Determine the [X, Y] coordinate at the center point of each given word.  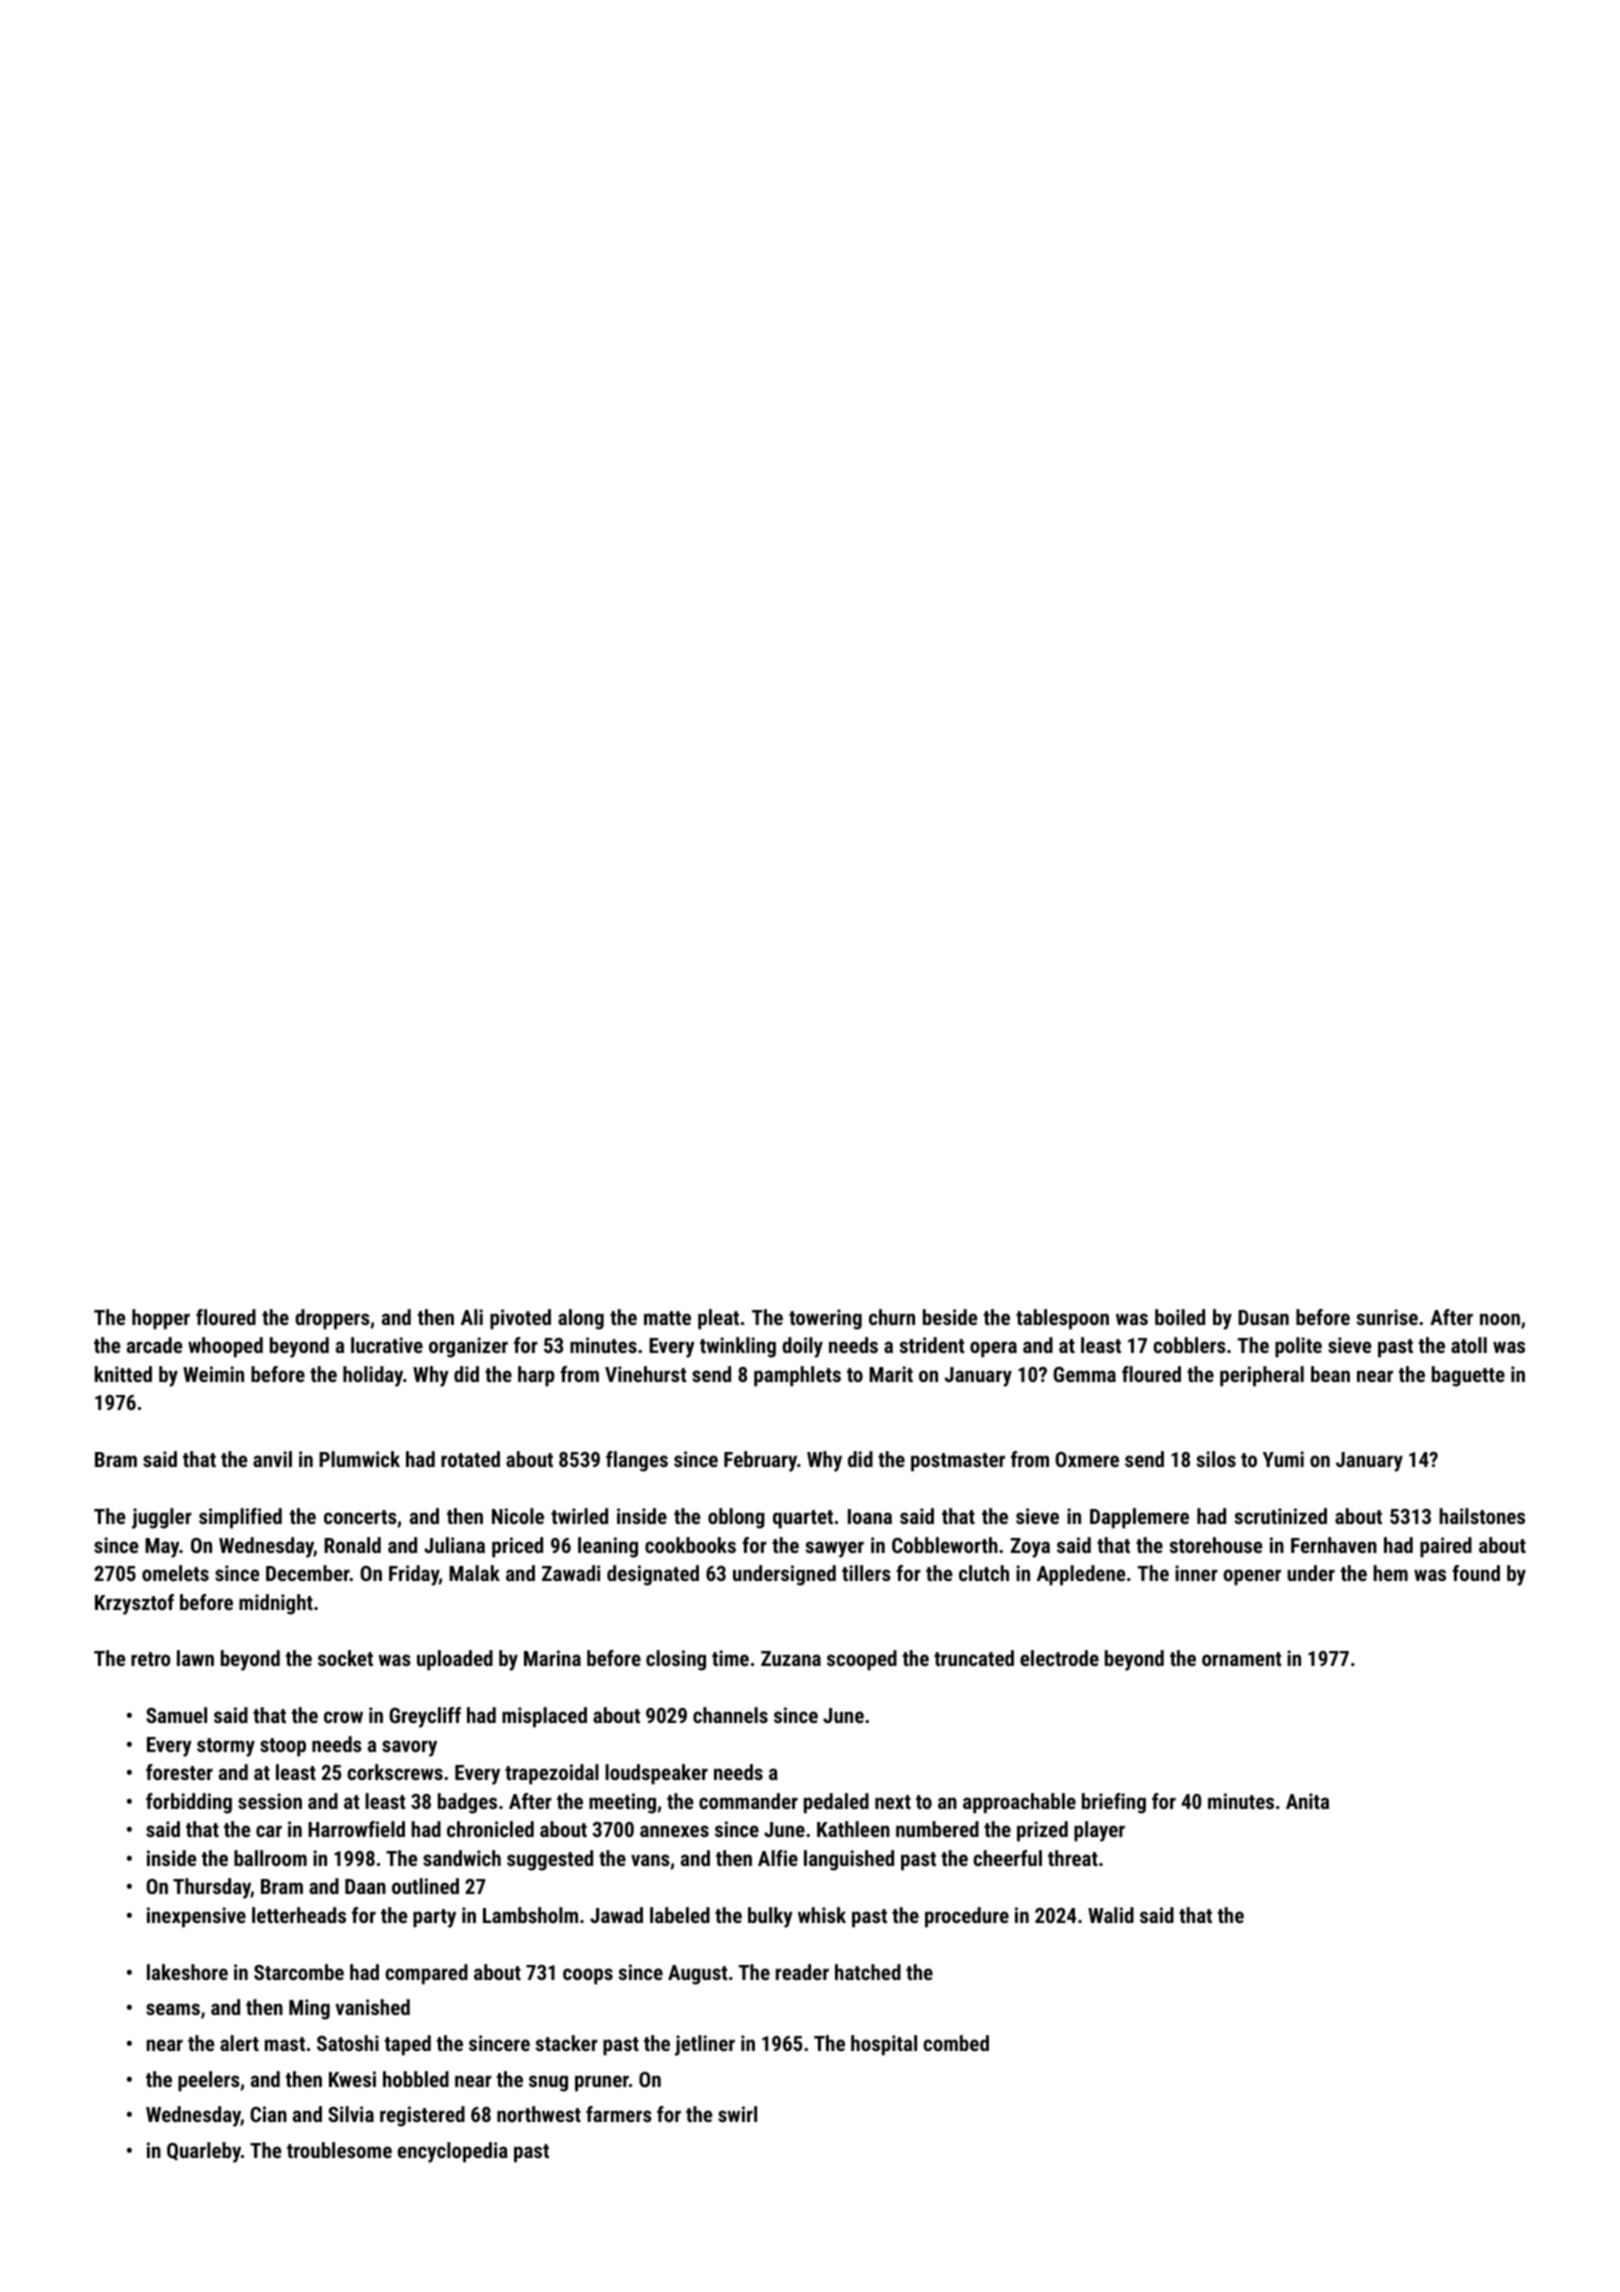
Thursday [212, 1888]
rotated [470, 1459]
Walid [1111, 1915]
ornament [1242, 1659]
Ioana [870, 1516]
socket [345, 1658]
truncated [974, 1658]
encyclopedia [453, 2152]
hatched [868, 1972]
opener [1252, 1577]
